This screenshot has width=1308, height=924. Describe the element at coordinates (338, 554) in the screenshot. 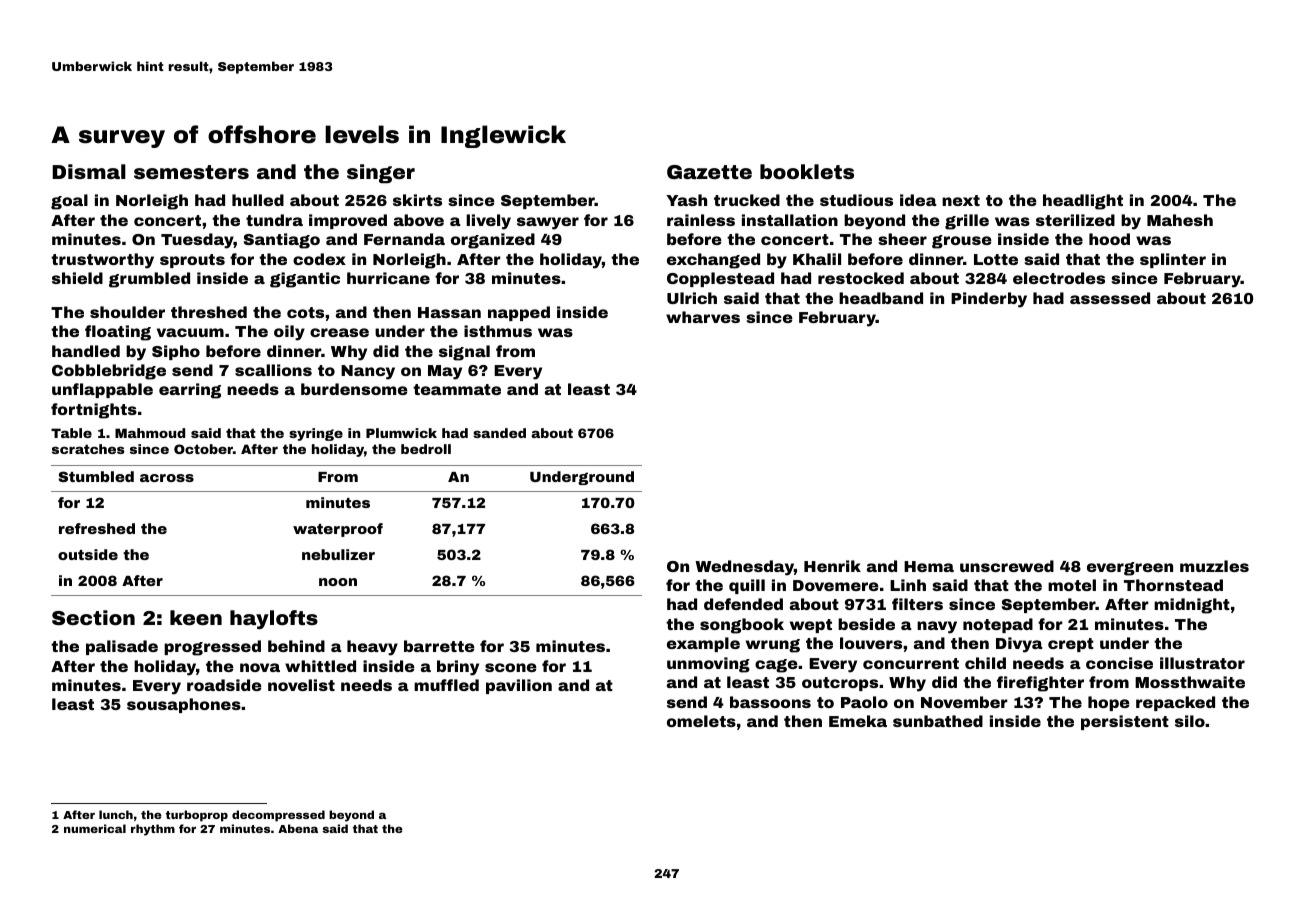

I see `nebulizer` at that location.
